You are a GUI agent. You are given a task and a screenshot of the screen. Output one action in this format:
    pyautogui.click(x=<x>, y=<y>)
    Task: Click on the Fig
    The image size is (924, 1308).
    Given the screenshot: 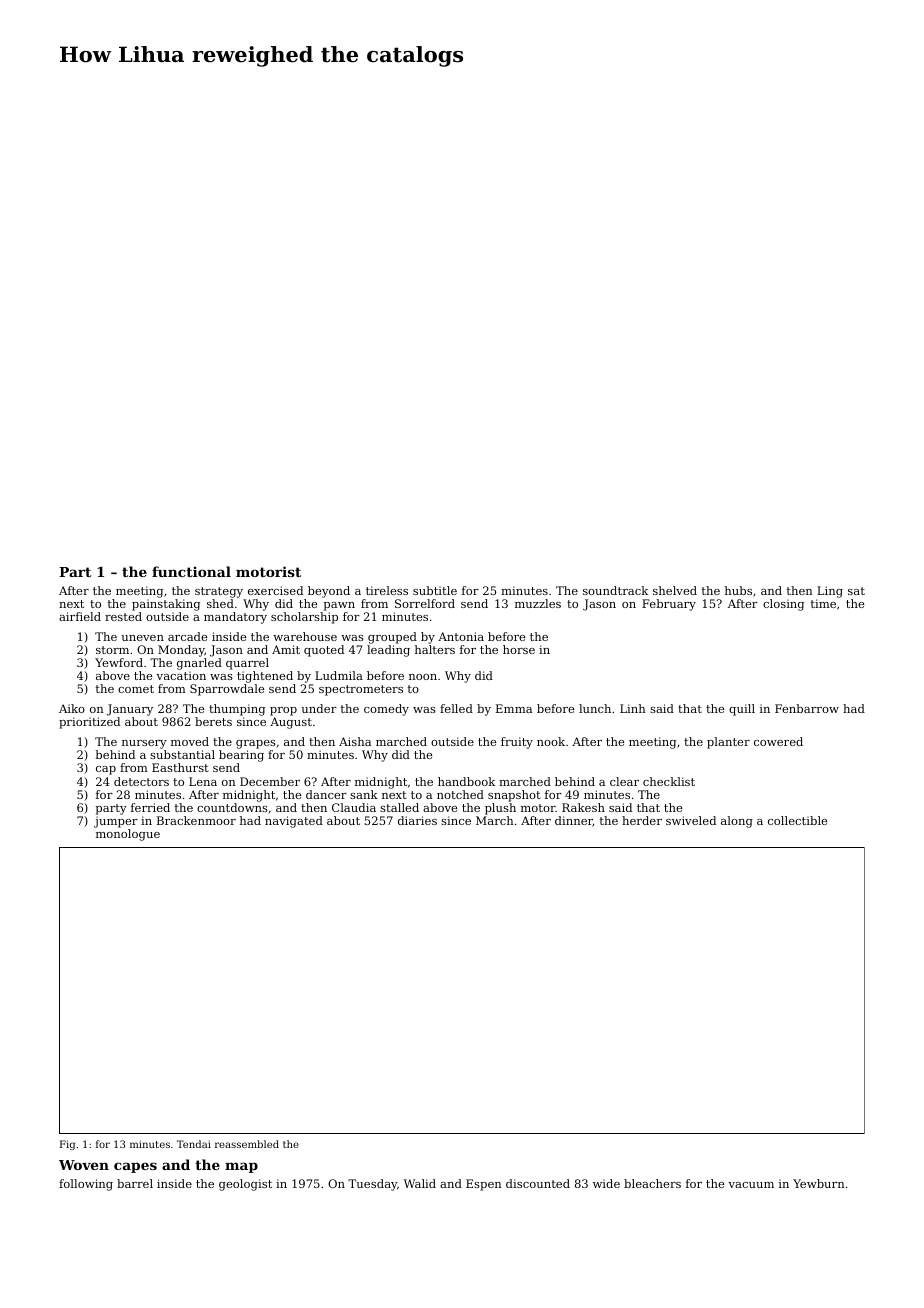 What is the action you would take?
    pyautogui.click(x=67, y=1145)
